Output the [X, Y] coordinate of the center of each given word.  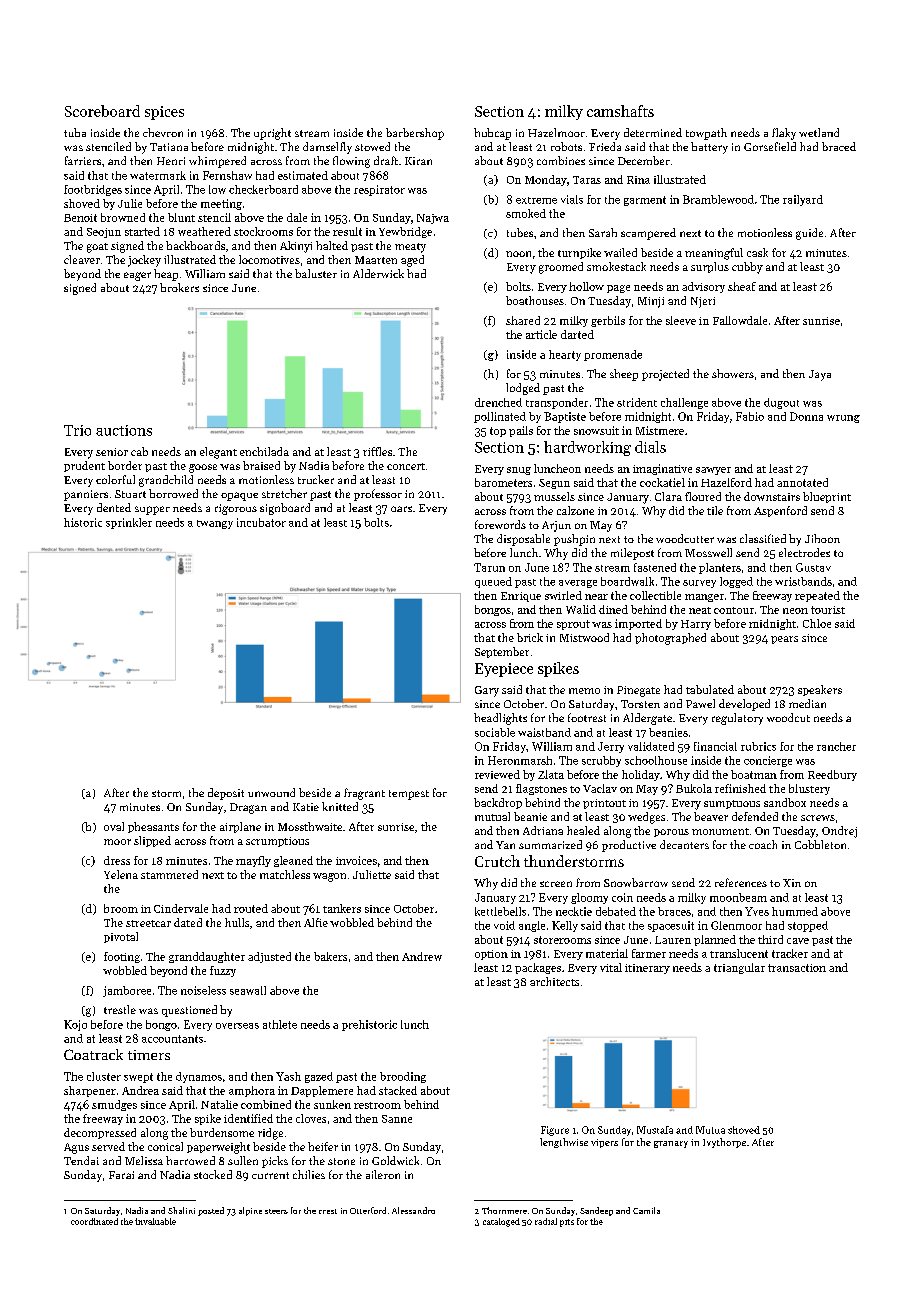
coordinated [94, 1221]
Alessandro [413, 1210]
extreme [536, 200]
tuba [75, 132]
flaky [784, 134]
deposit [226, 794]
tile [715, 510]
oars [401, 509]
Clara [668, 496]
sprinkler [129, 523]
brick [530, 637]
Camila [646, 1210]
